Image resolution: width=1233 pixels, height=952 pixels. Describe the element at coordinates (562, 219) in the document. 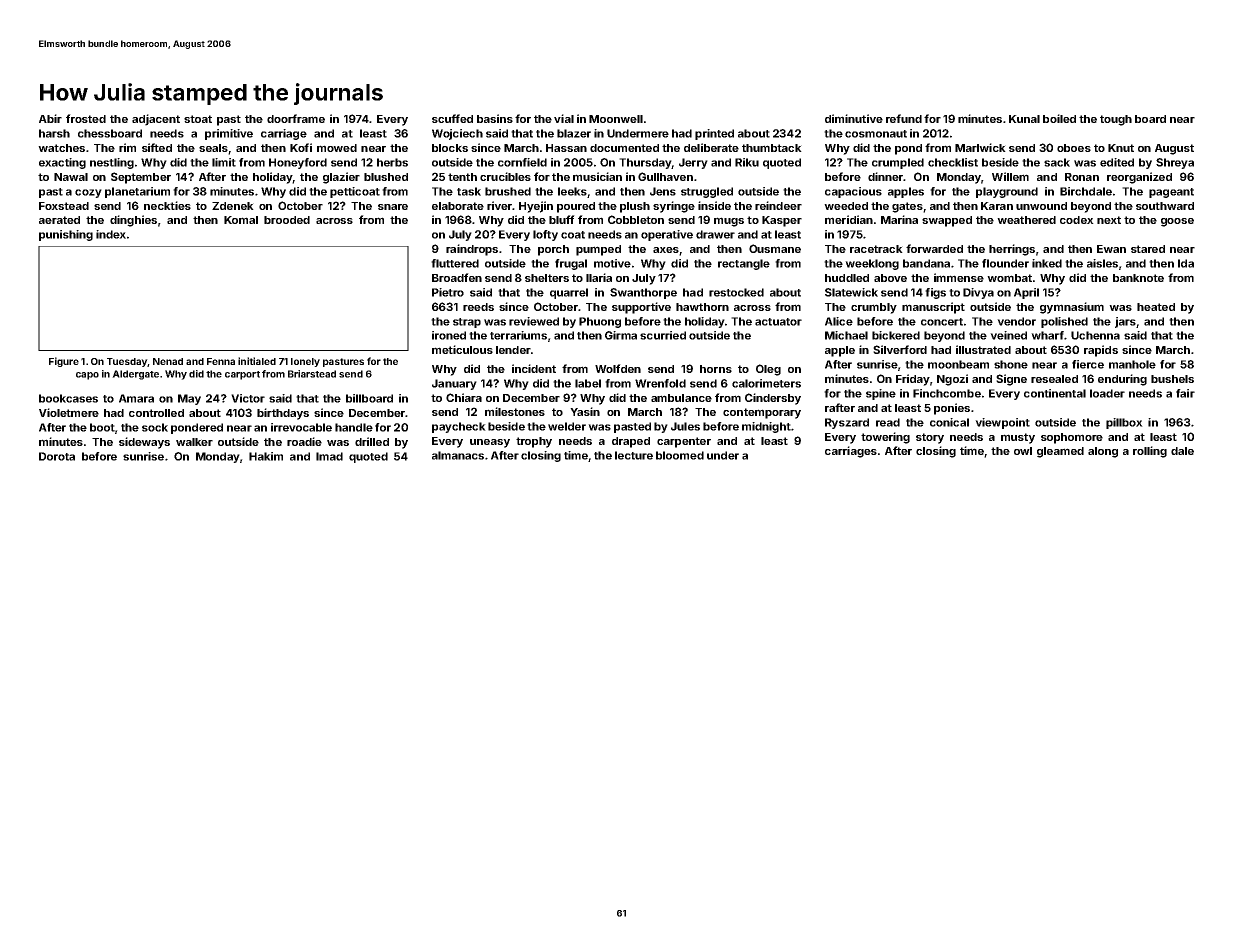

I see `bluff` at that location.
